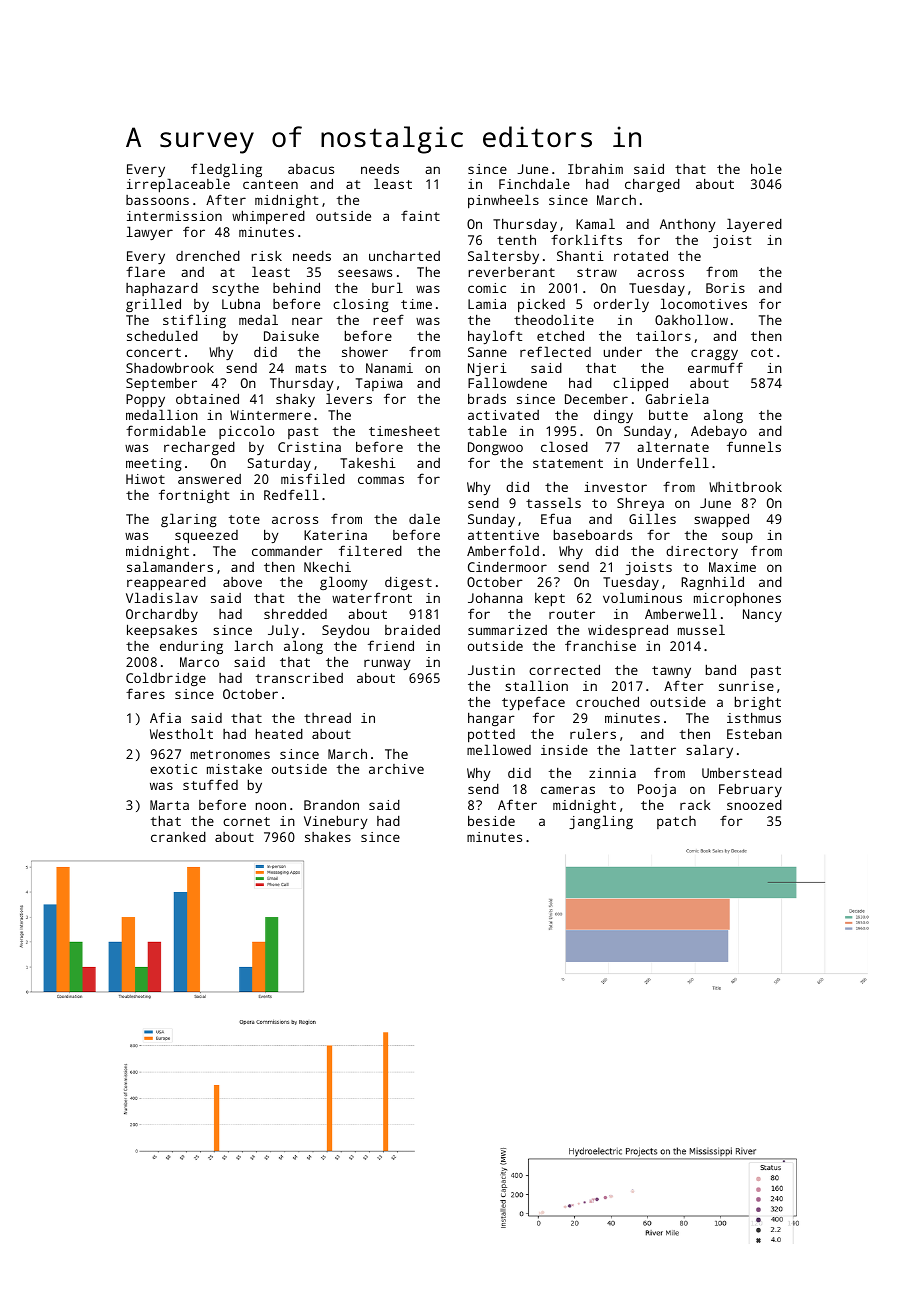 Image resolution: width=908 pixels, height=1316 pixels. Describe the element at coordinates (688, 225) in the screenshot. I see `Anthony` at that location.
